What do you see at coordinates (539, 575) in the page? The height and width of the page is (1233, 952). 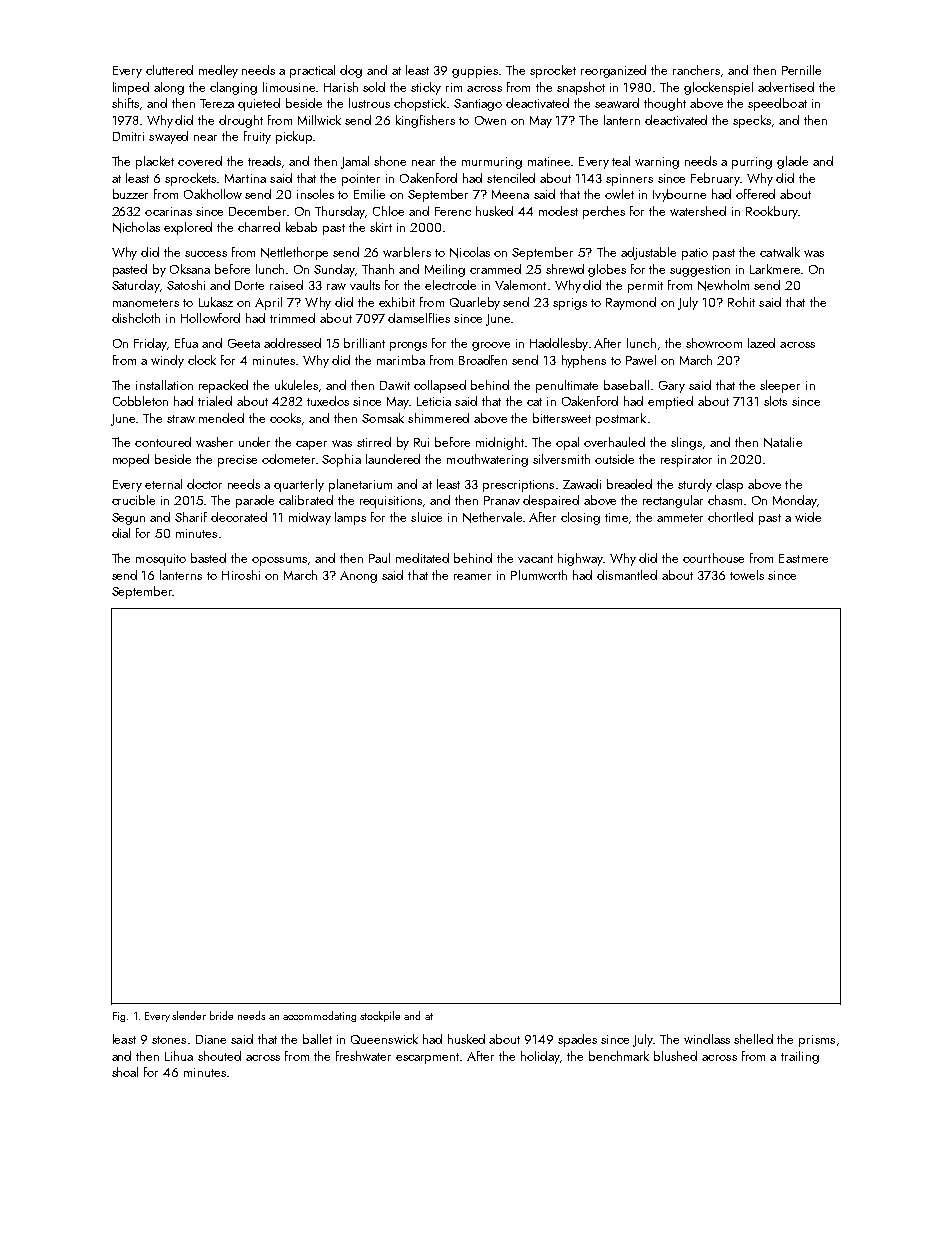 I see `Plumworth` at bounding box center [539, 575].
